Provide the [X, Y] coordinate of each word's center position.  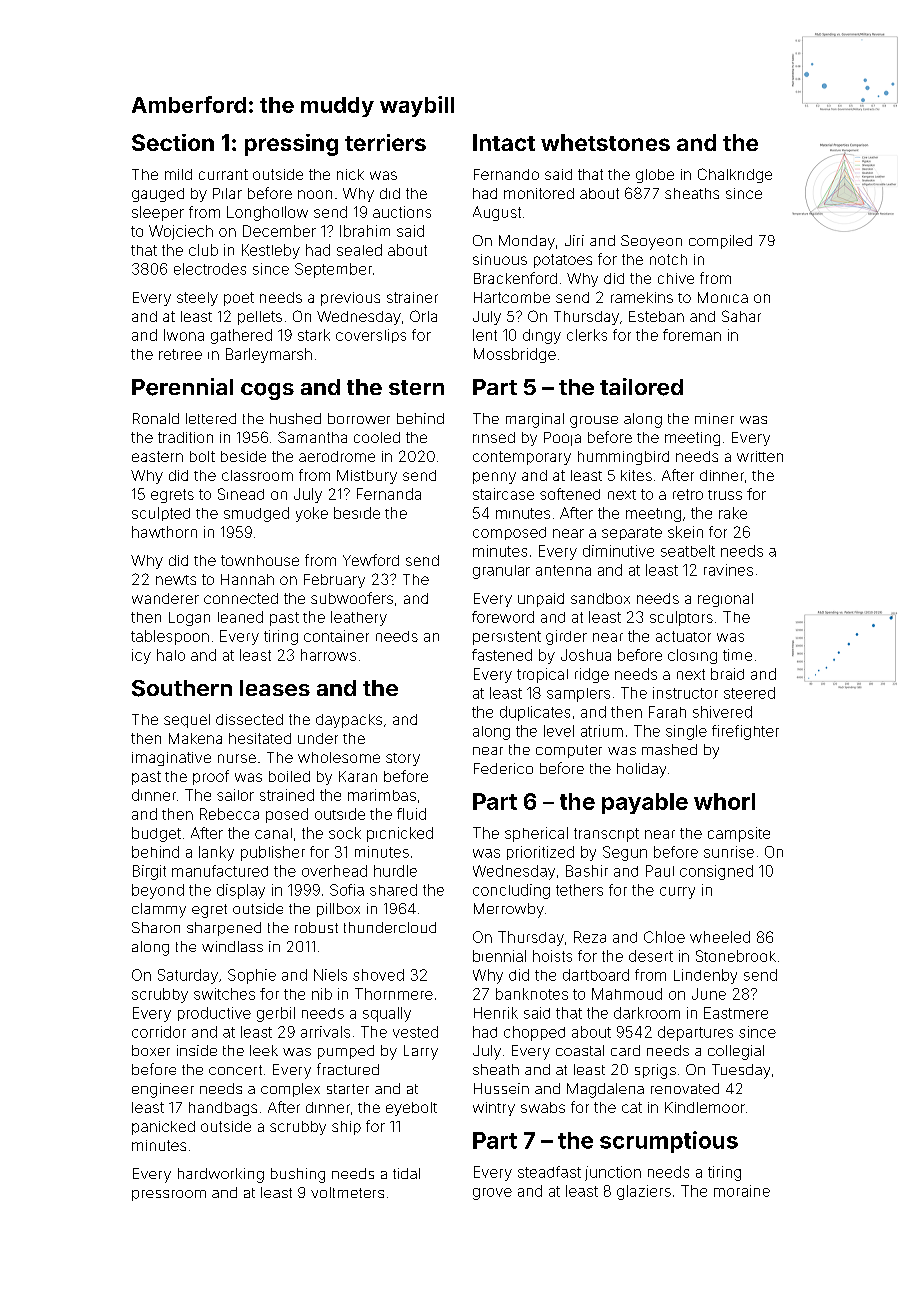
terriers [385, 142]
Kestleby [271, 251]
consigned [716, 872]
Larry [421, 1052]
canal [273, 833]
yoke [312, 514]
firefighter [745, 732]
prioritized [540, 853]
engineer [163, 1090]
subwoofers [352, 598]
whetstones [605, 142]
